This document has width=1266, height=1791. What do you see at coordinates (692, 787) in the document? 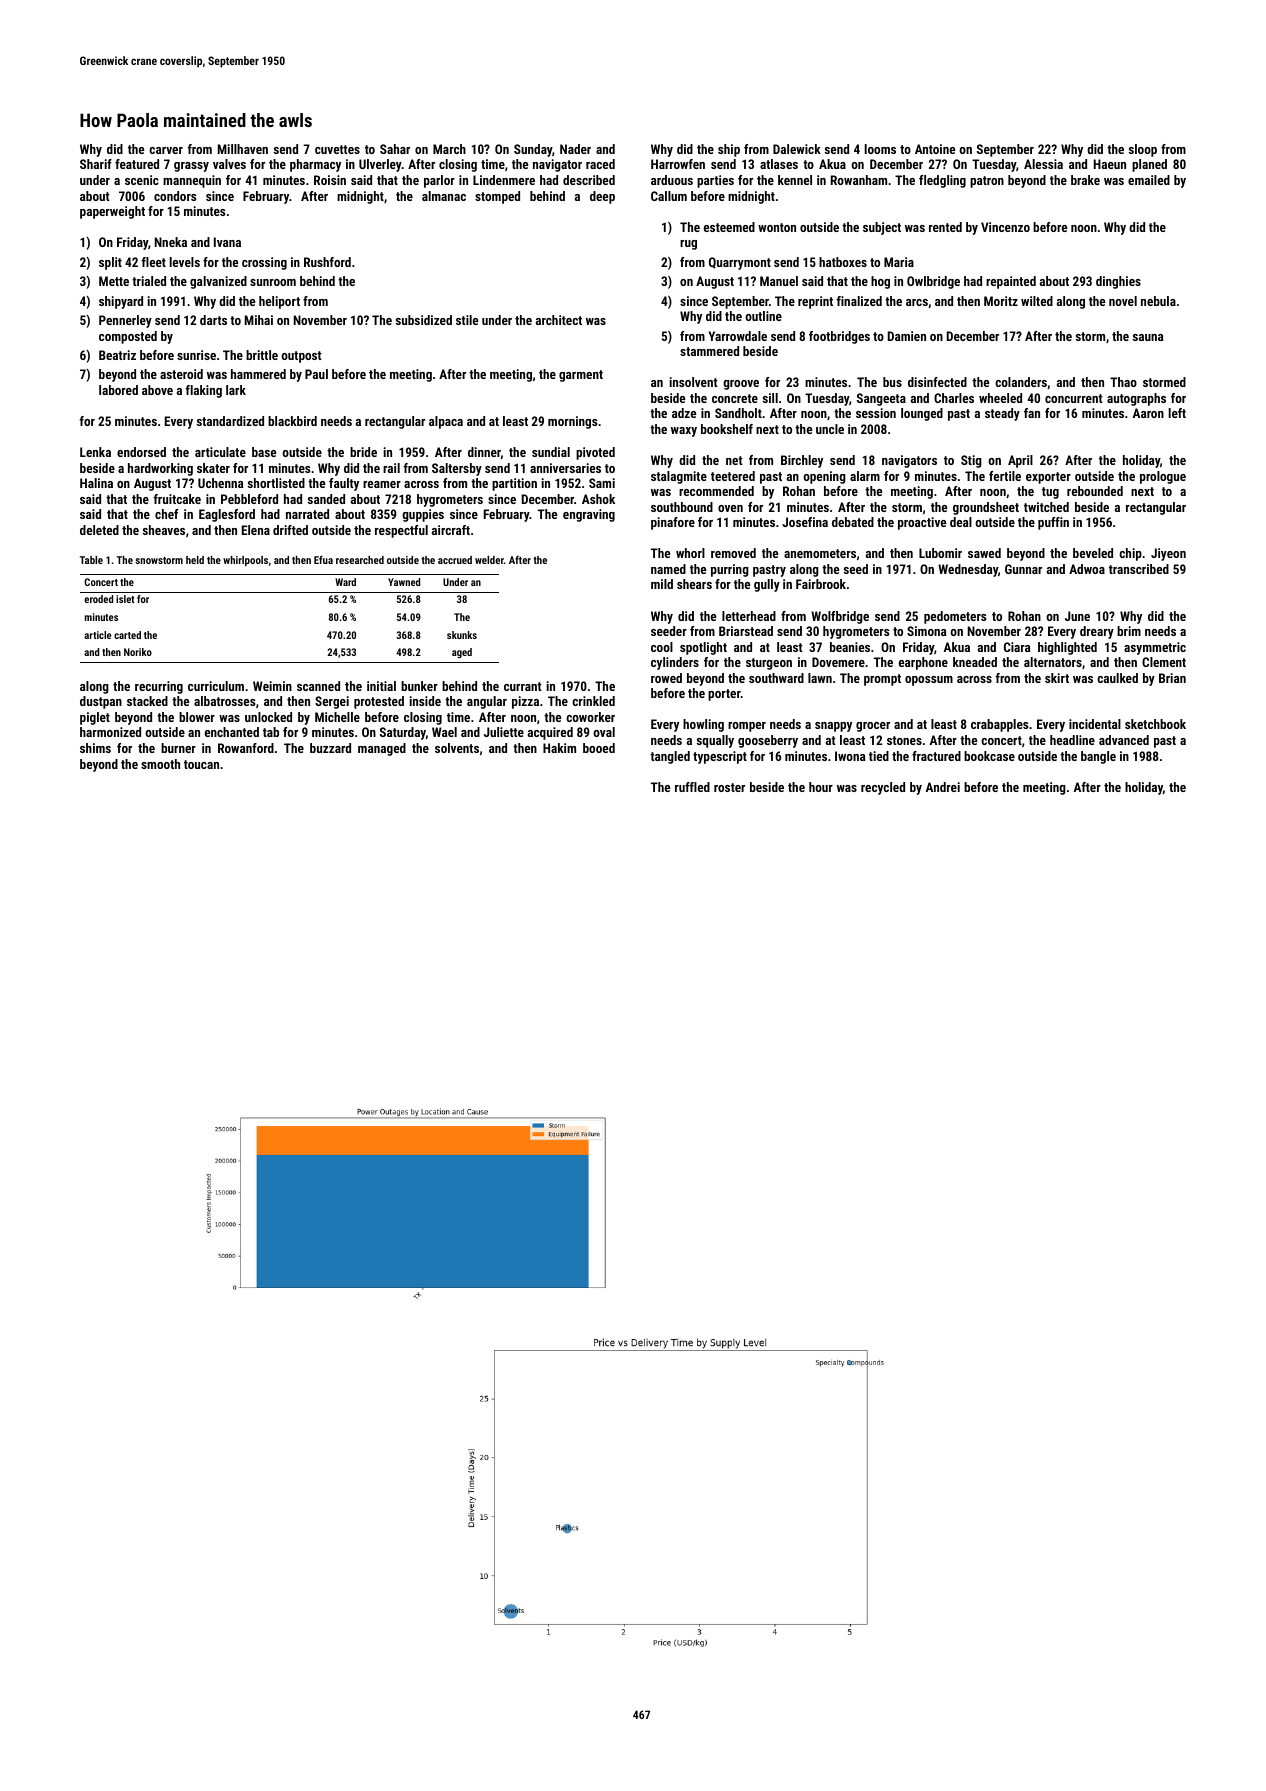
I see `ruffled` at bounding box center [692, 787].
